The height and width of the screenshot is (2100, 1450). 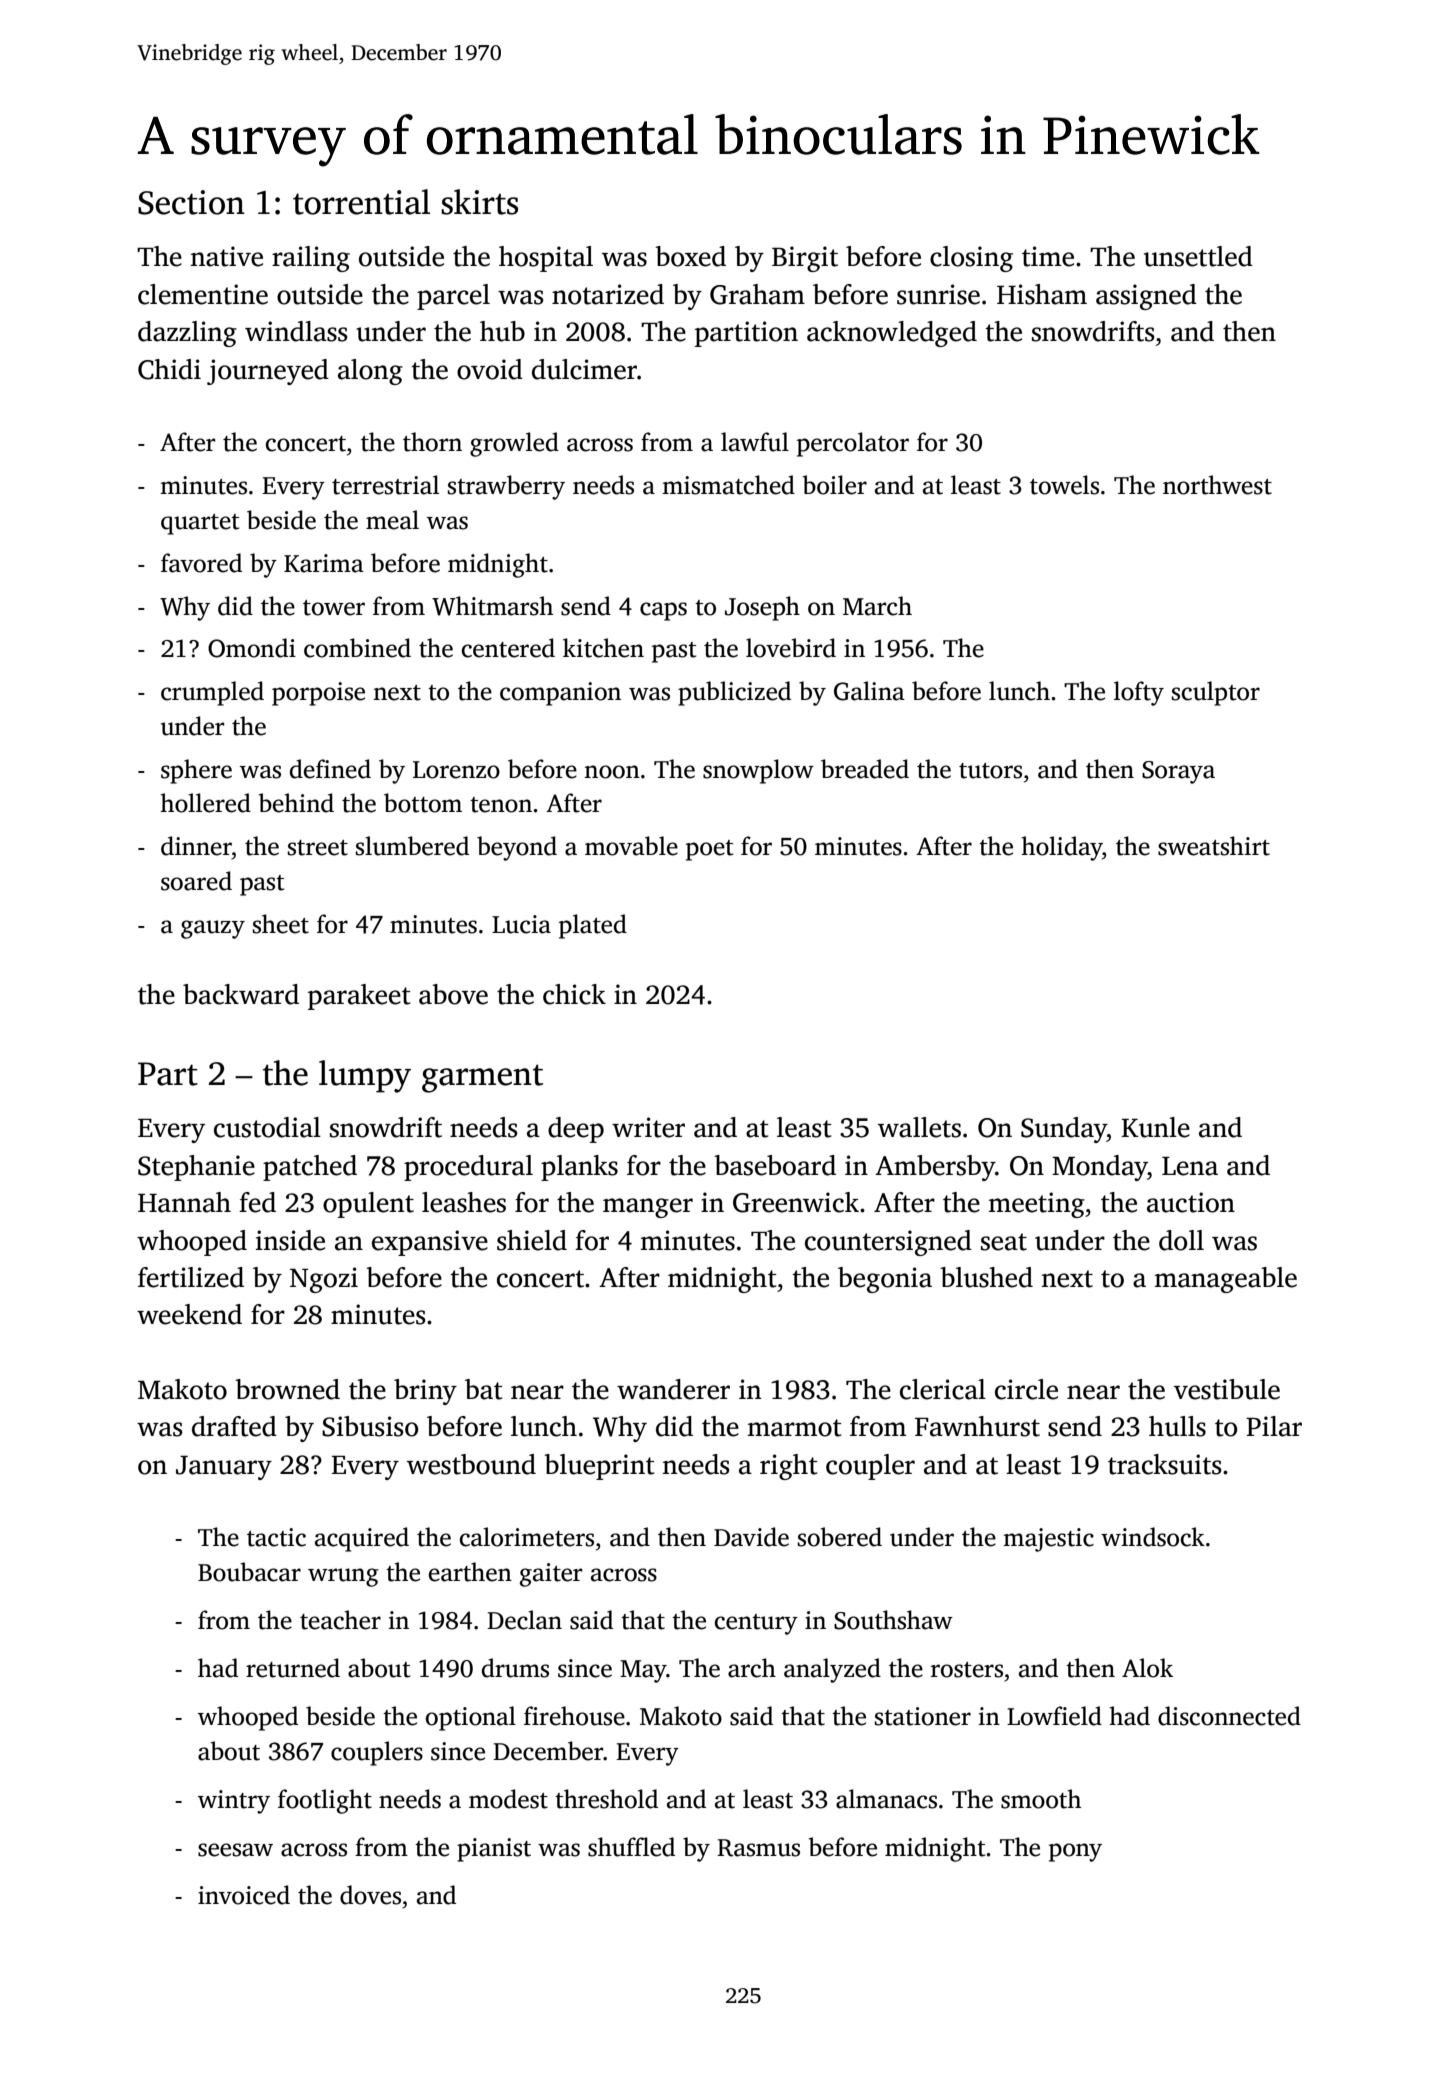 What do you see at coordinates (648, 1208) in the screenshot?
I see `manger` at bounding box center [648, 1208].
